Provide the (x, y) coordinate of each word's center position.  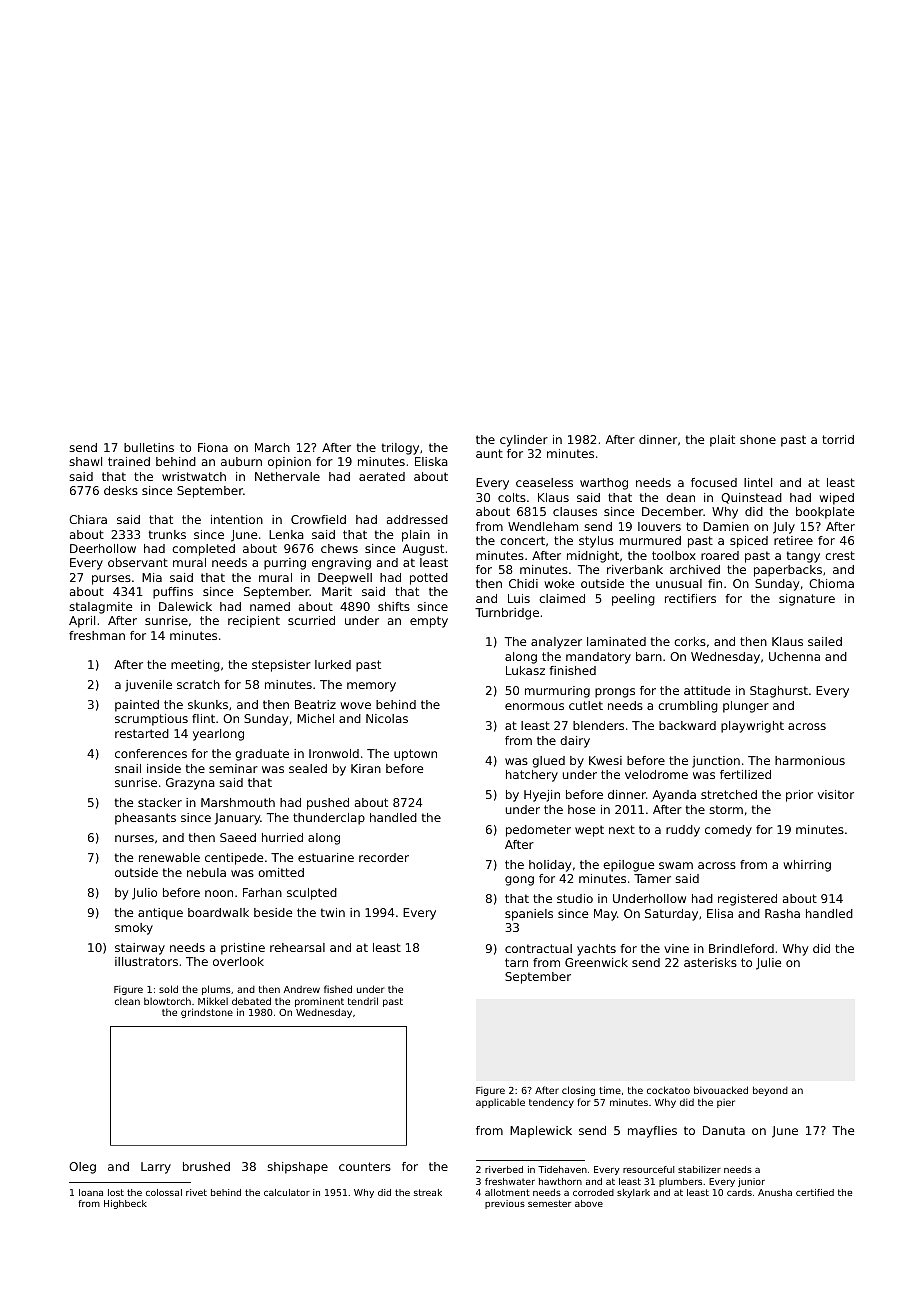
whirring (807, 866)
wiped (837, 499)
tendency (551, 1103)
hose (581, 809)
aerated (382, 476)
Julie (768, 964)
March (272, 447)
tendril (363, 1001)
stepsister (281, 666)
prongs (615, 693)
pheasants (145, 819)
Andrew (302, 989)
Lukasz (525, 670)
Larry (156, 1168)
